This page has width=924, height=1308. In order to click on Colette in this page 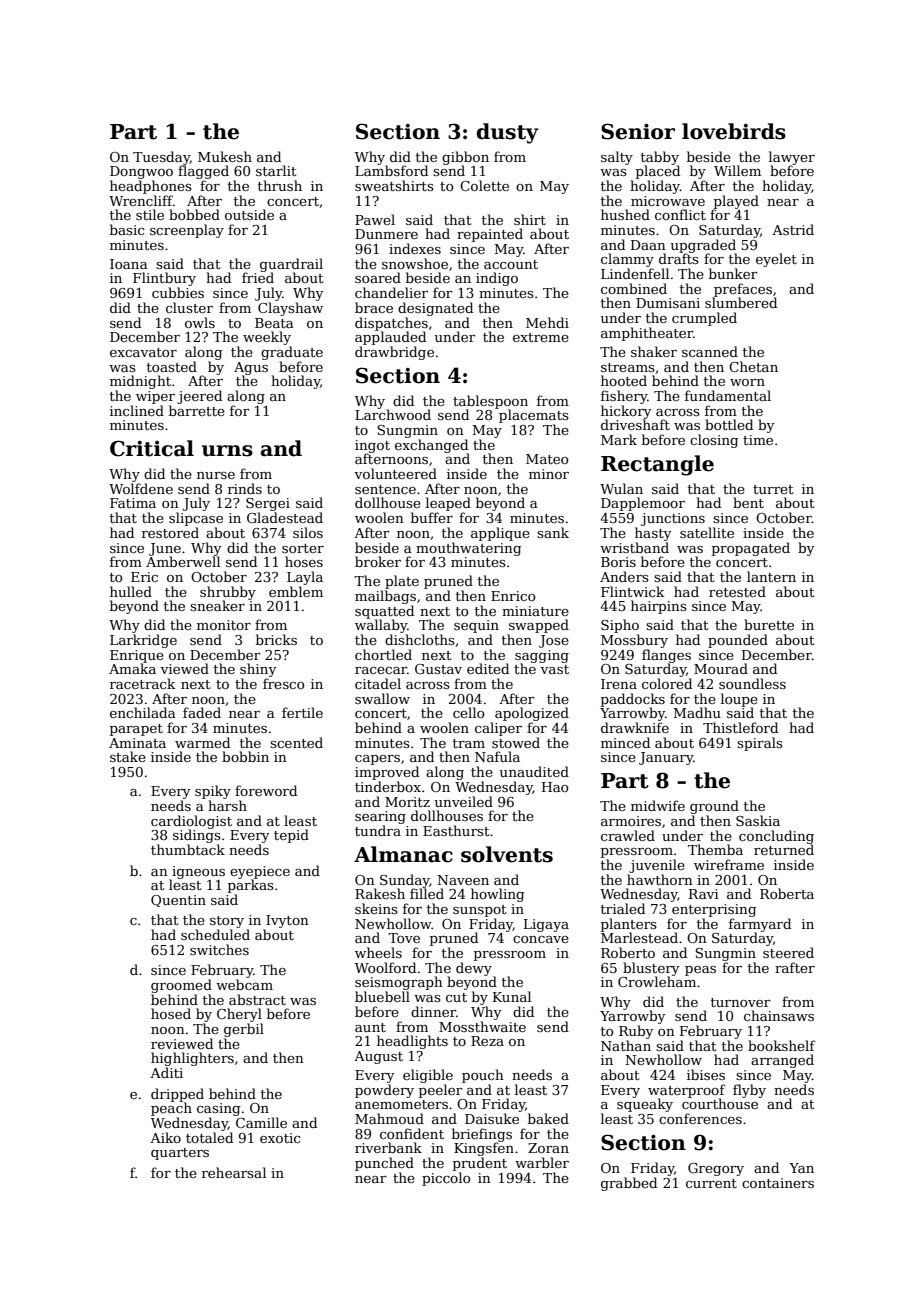, I will do `click(484, 185)`.
